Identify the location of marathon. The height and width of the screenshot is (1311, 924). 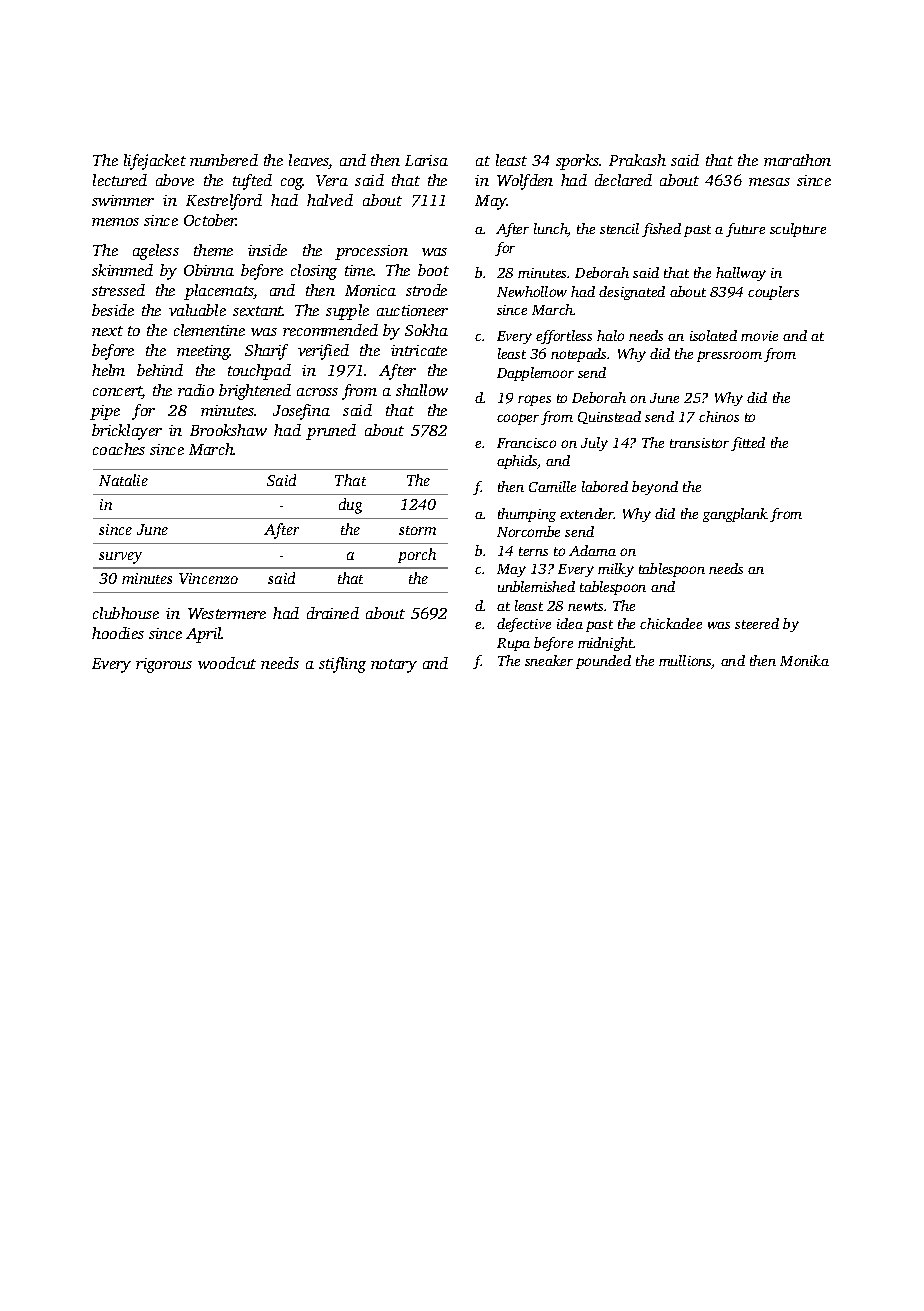
(797, 160).
